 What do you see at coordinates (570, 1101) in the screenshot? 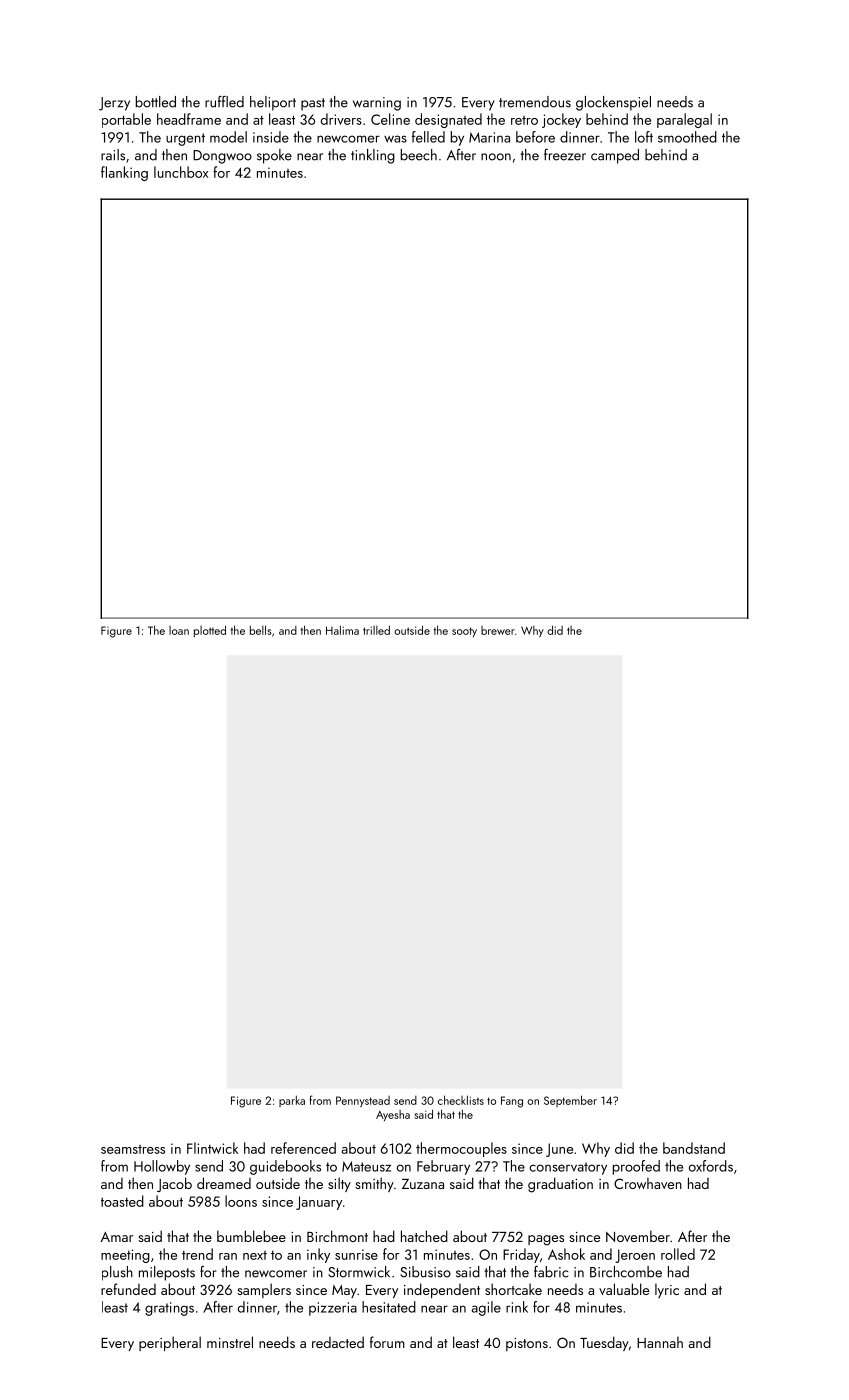
I see `September` at bounding box center [570, 1101].
